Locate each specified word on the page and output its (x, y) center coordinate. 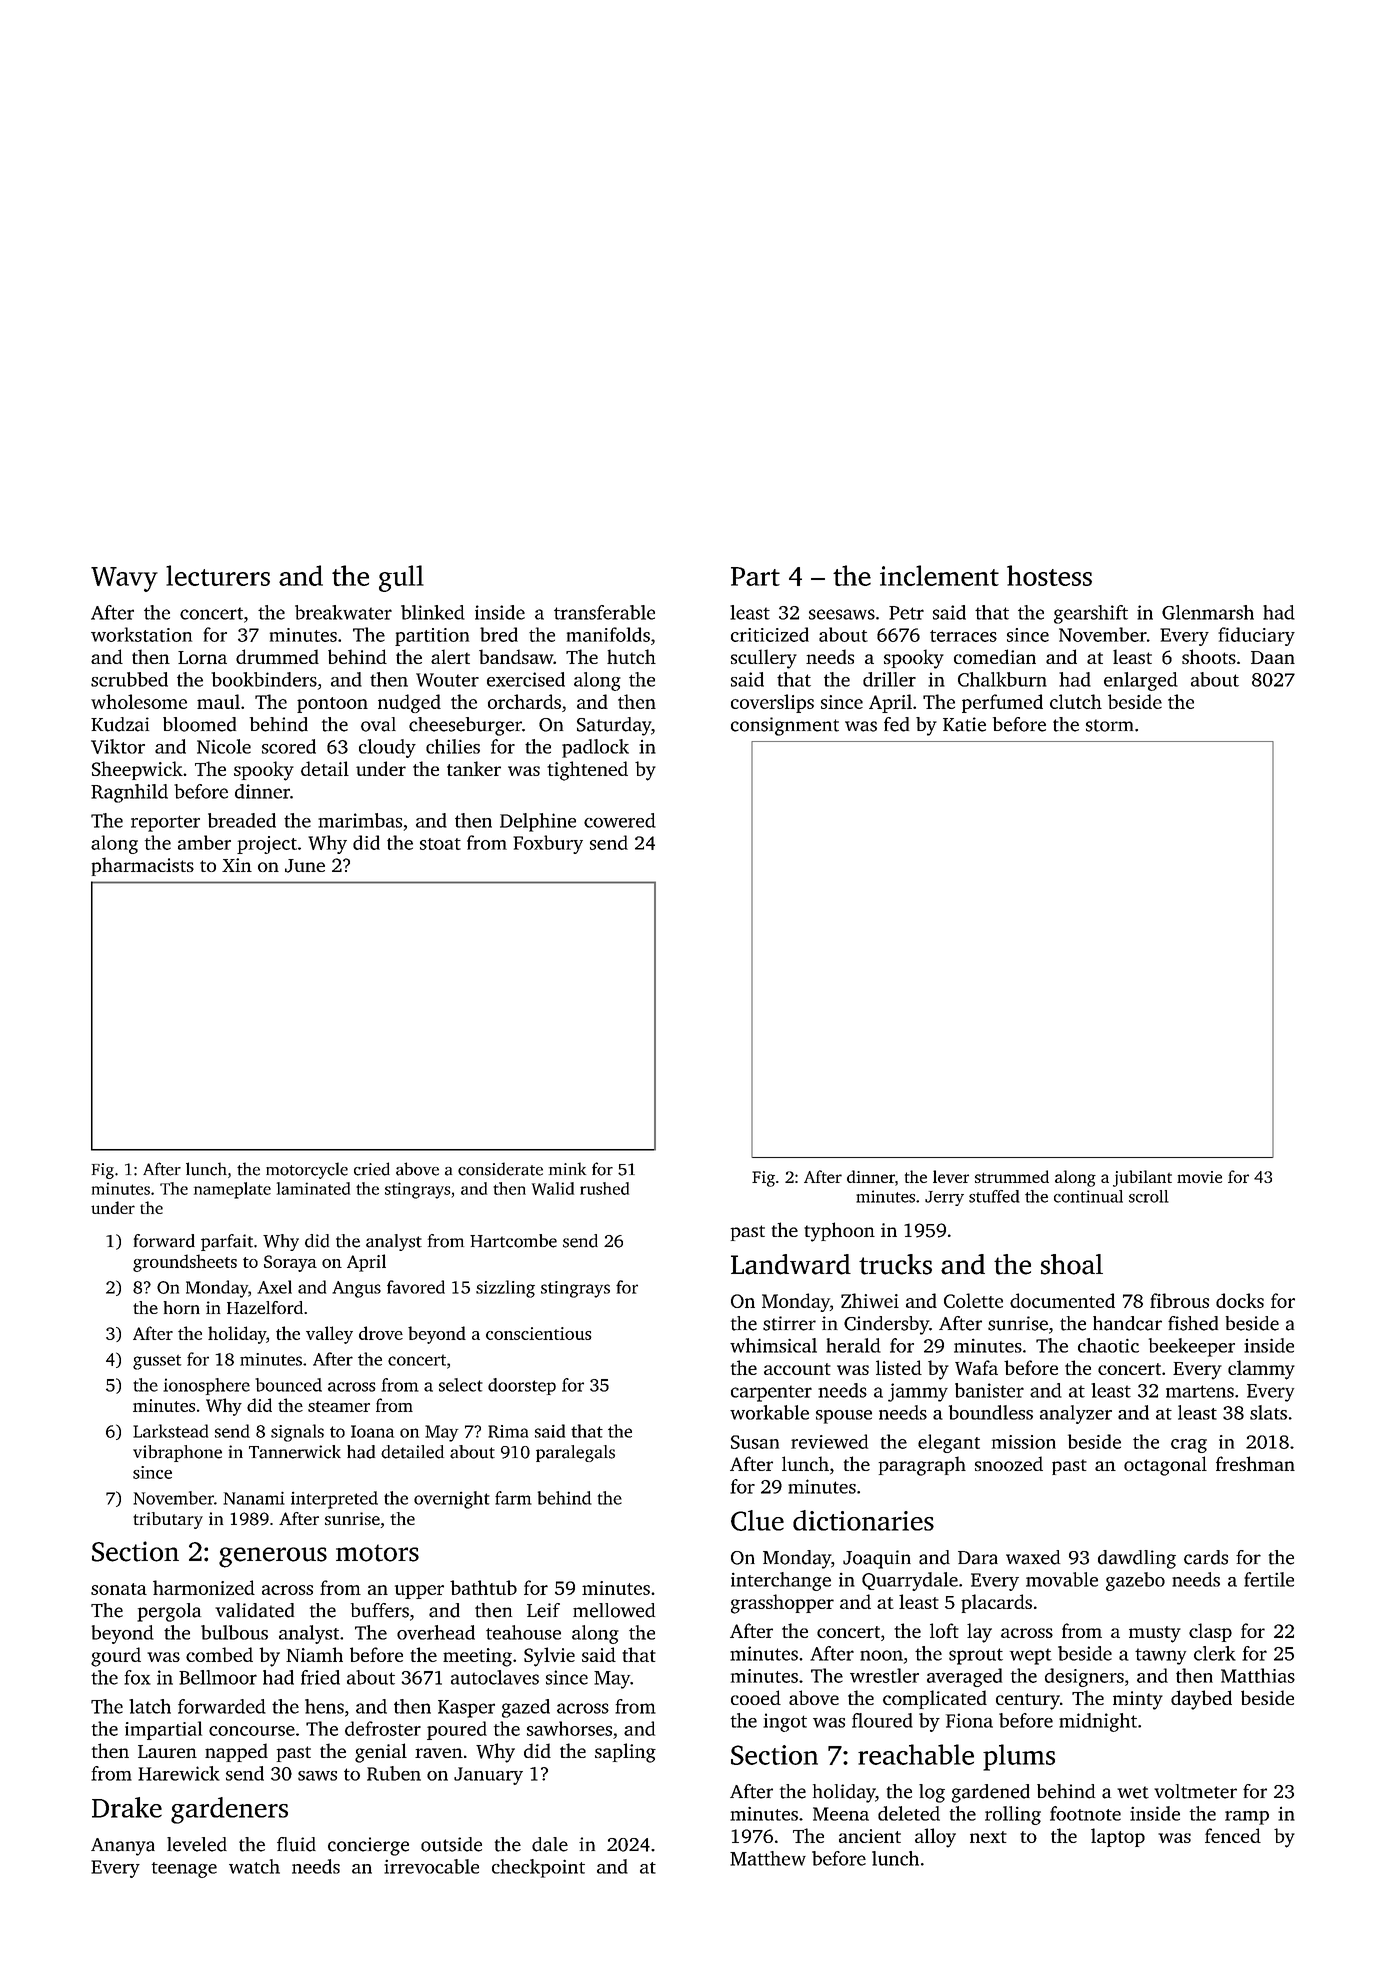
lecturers (218, 575)
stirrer (789, 1323)
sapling (625, 1753)
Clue (757, 1520)
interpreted (334, 1500)
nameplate (232, 1190)
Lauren (167, 1751)
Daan (1273, 657)
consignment (785, 726)
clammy (1261, 1370)
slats (1268, 1412)
